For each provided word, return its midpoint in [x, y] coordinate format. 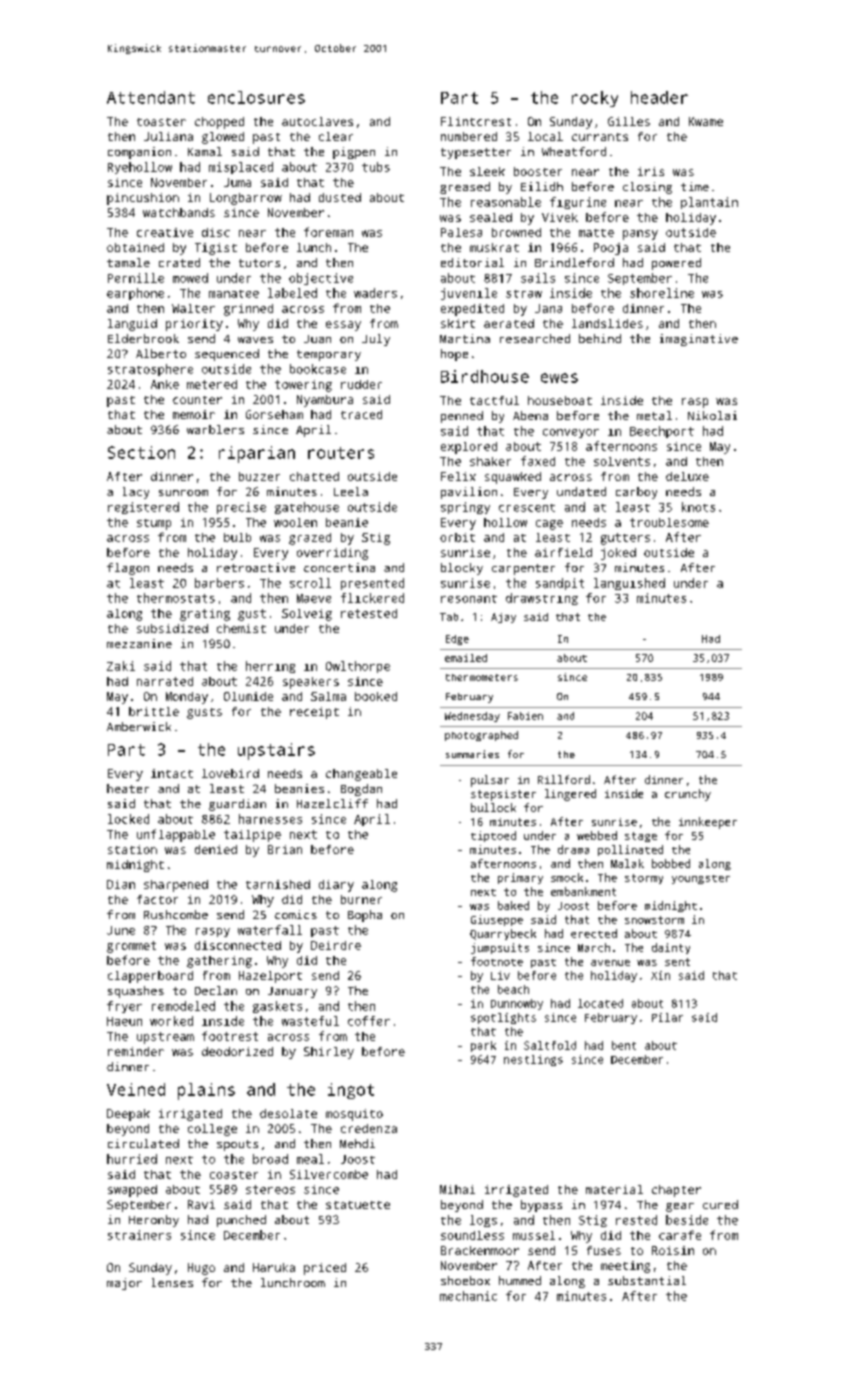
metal [654, 415]
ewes [559, 378]
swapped [132, 1191]
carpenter [523, 569]
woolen [295, 522]
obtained [135, 247]
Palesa [461, 232]
